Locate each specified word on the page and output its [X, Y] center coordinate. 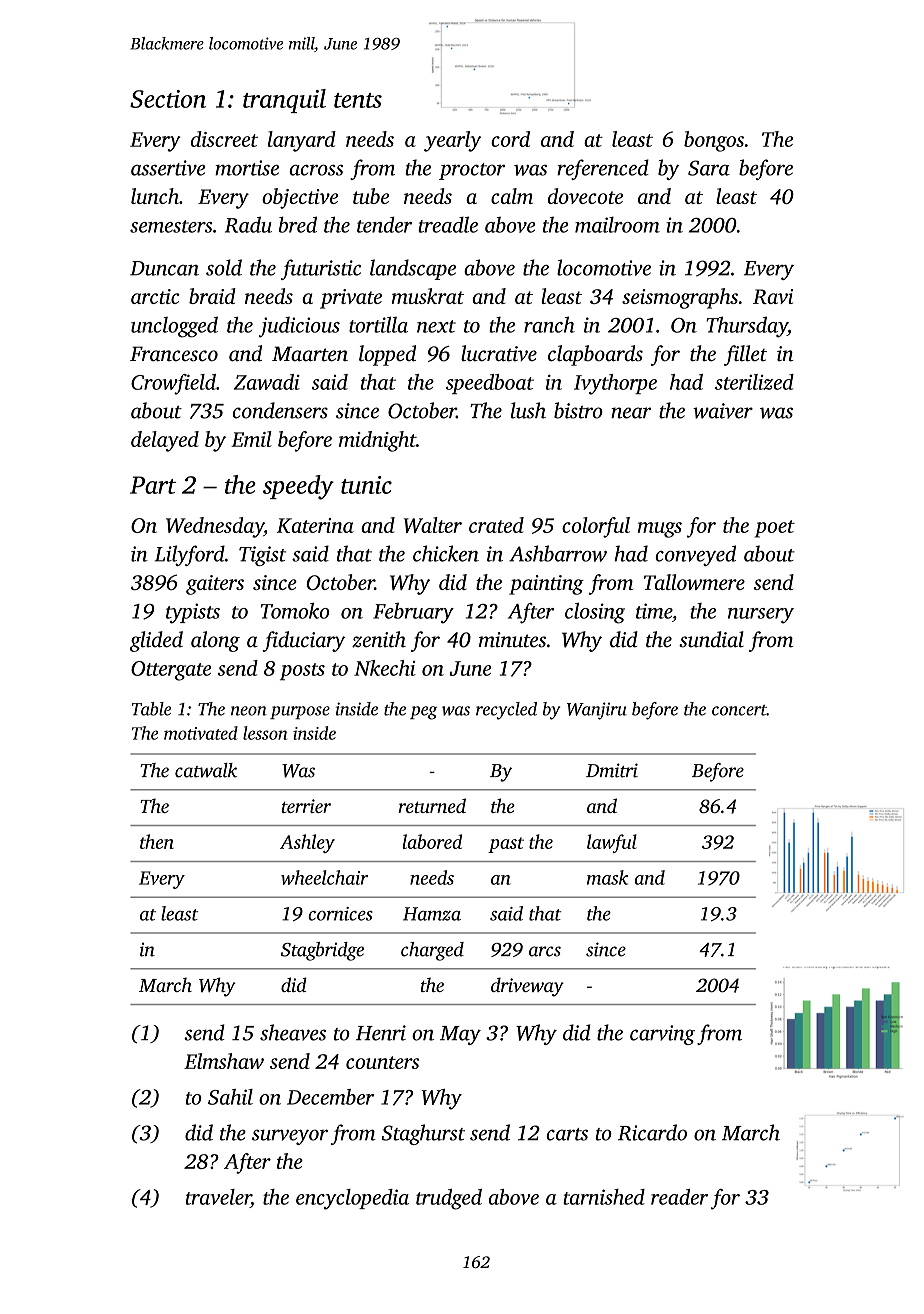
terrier [306, 806]
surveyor [290, 1137]
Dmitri [612, 770]
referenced [603, 169]
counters [382, 1062]
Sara [709, 168]
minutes [512, 640]
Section [168, 99]
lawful [612, 843]
